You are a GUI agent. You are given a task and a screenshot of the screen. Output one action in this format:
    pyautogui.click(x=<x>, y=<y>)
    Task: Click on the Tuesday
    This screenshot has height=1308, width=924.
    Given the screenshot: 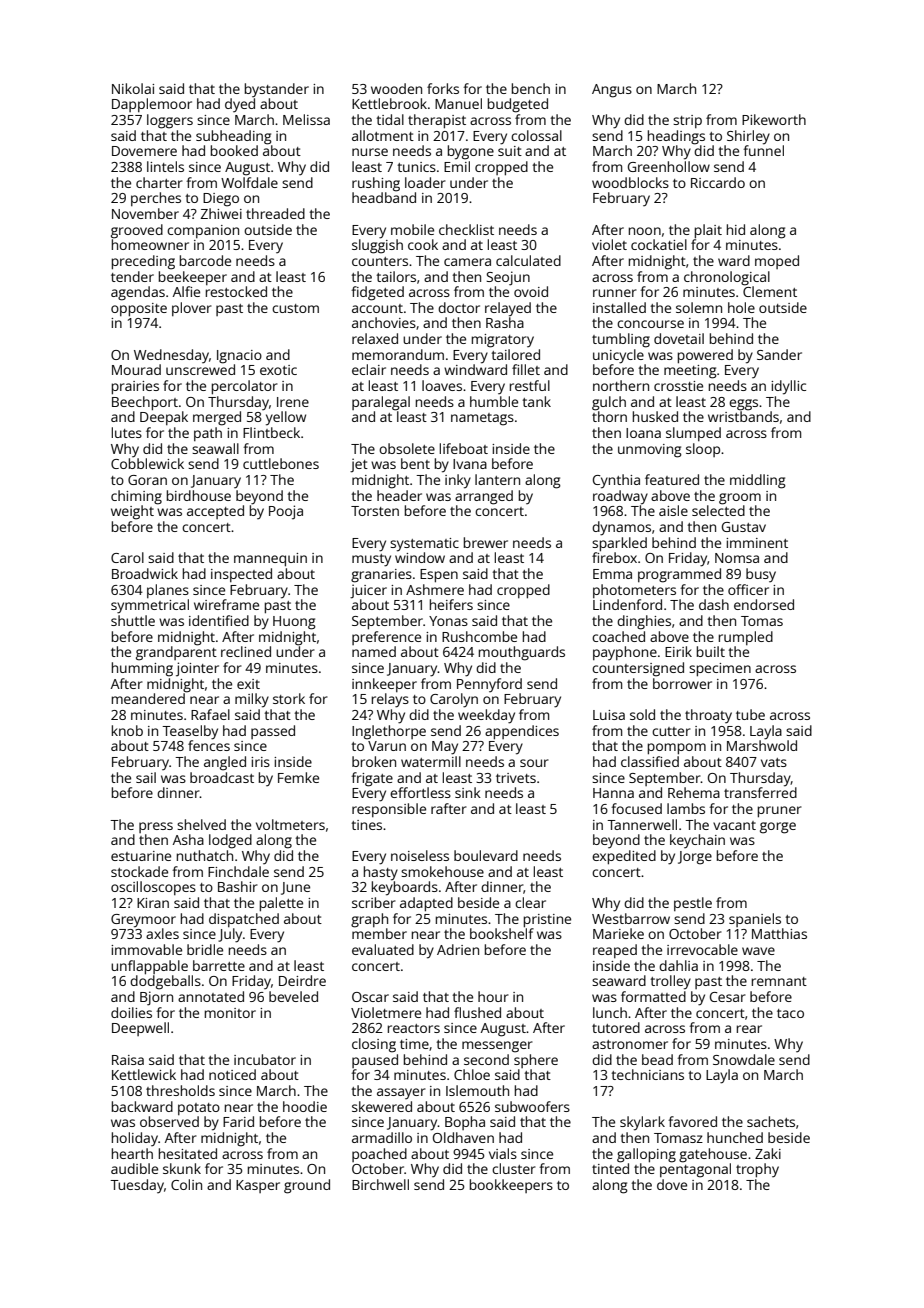 What is the action you would take?
    pyautogui.click(x=137, y=1186)
